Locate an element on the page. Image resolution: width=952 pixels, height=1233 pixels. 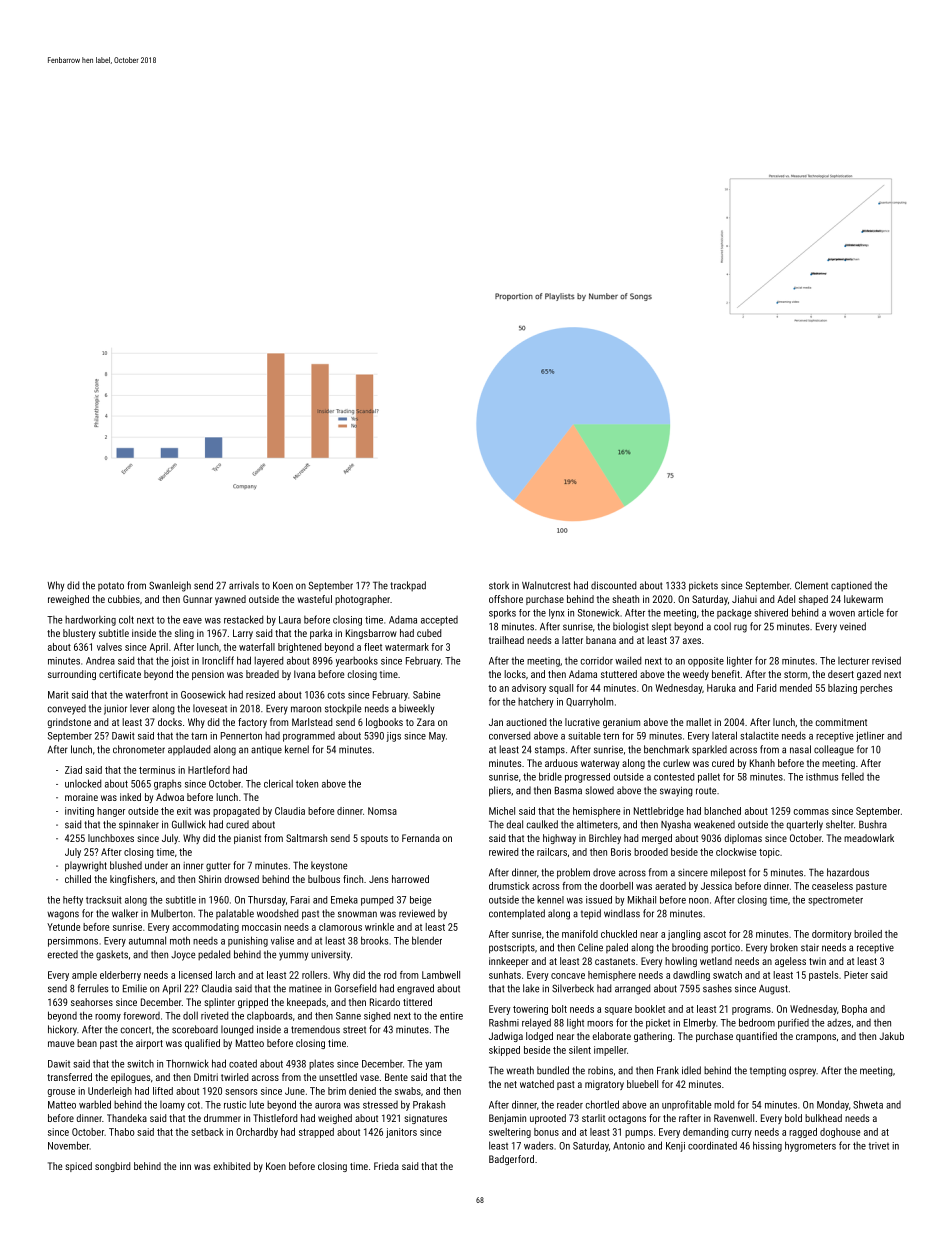
spiced is located at coordinates (78, 1167).
